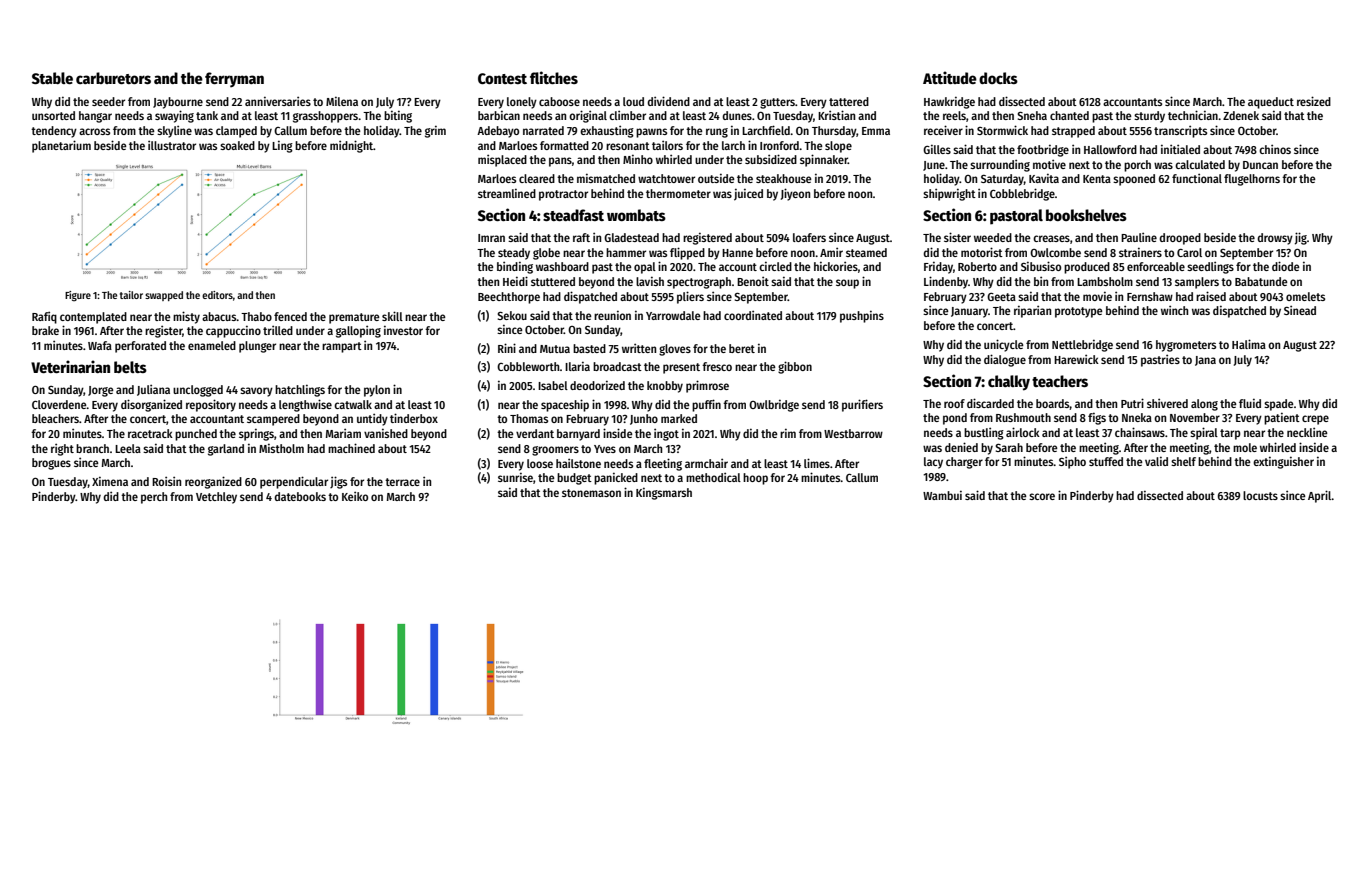 The width and height of the document is (1372, 887). Describe the element at coordinates (377, 391) in the document. I see `pylon` at that location.
